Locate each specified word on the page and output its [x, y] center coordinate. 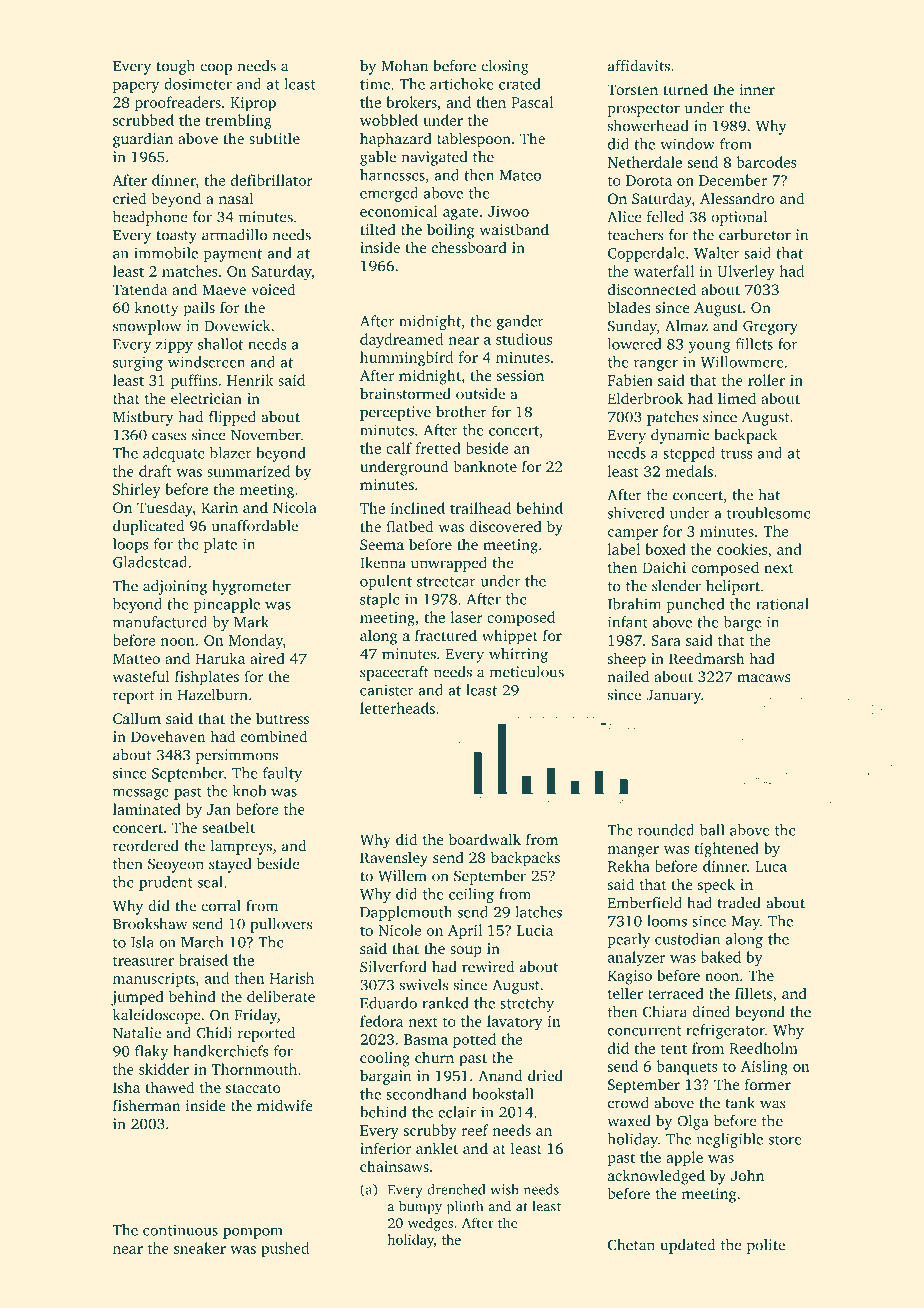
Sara [666, 640]
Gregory [770, 327]
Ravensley [394, 859]
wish [504, 1189]
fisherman [147, 1105]
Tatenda [139, 289]
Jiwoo [508, 211]
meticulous [527, 672]
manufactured [160, 622]
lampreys [241, 847]
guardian [143, 140]
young [710, 347]
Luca [771, 866]
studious [524, 339]
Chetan [631, 1245]
